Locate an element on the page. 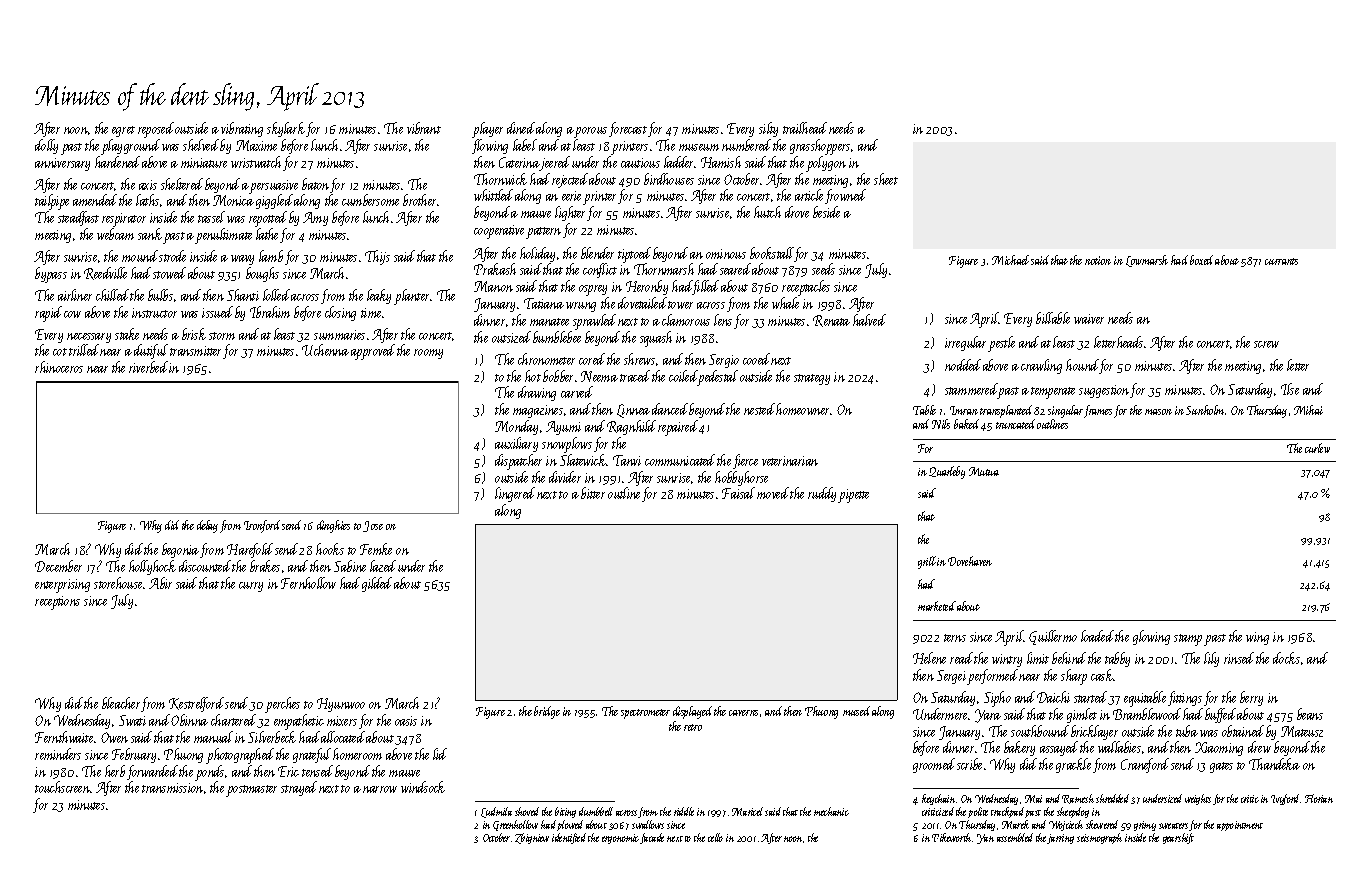 Image resolution: width=1372 pixels, height=887 pixels. beans is located at coordinates (1310, 714).
